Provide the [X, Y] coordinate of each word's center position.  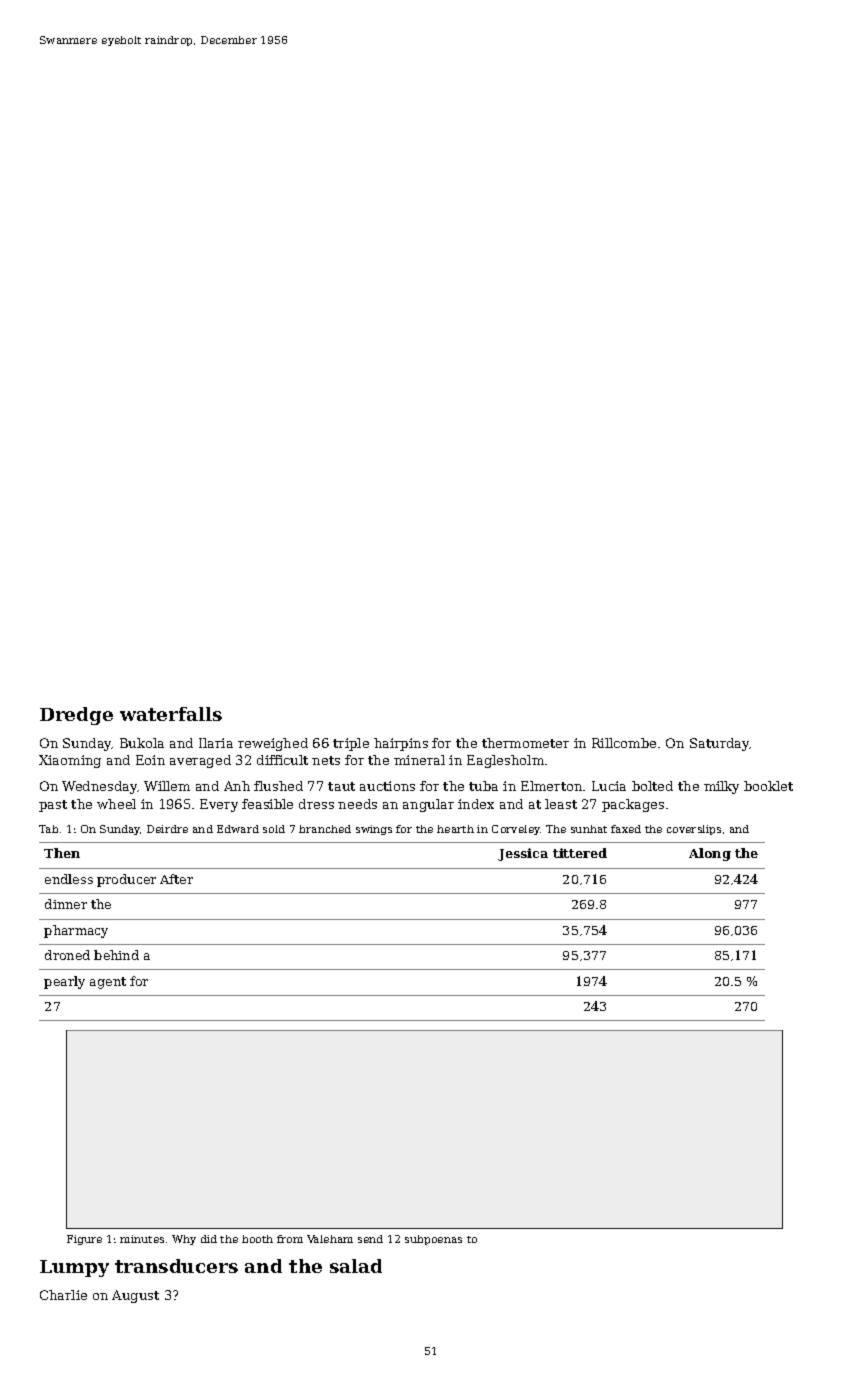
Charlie [63, 1295]
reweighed [273, 744]
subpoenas [433, 1240]
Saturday [719, 744]
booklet [768, 786]
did [209, 1239]
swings [374, 830]
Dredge [76, 716]
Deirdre [167, 829]
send [370, 1239]
